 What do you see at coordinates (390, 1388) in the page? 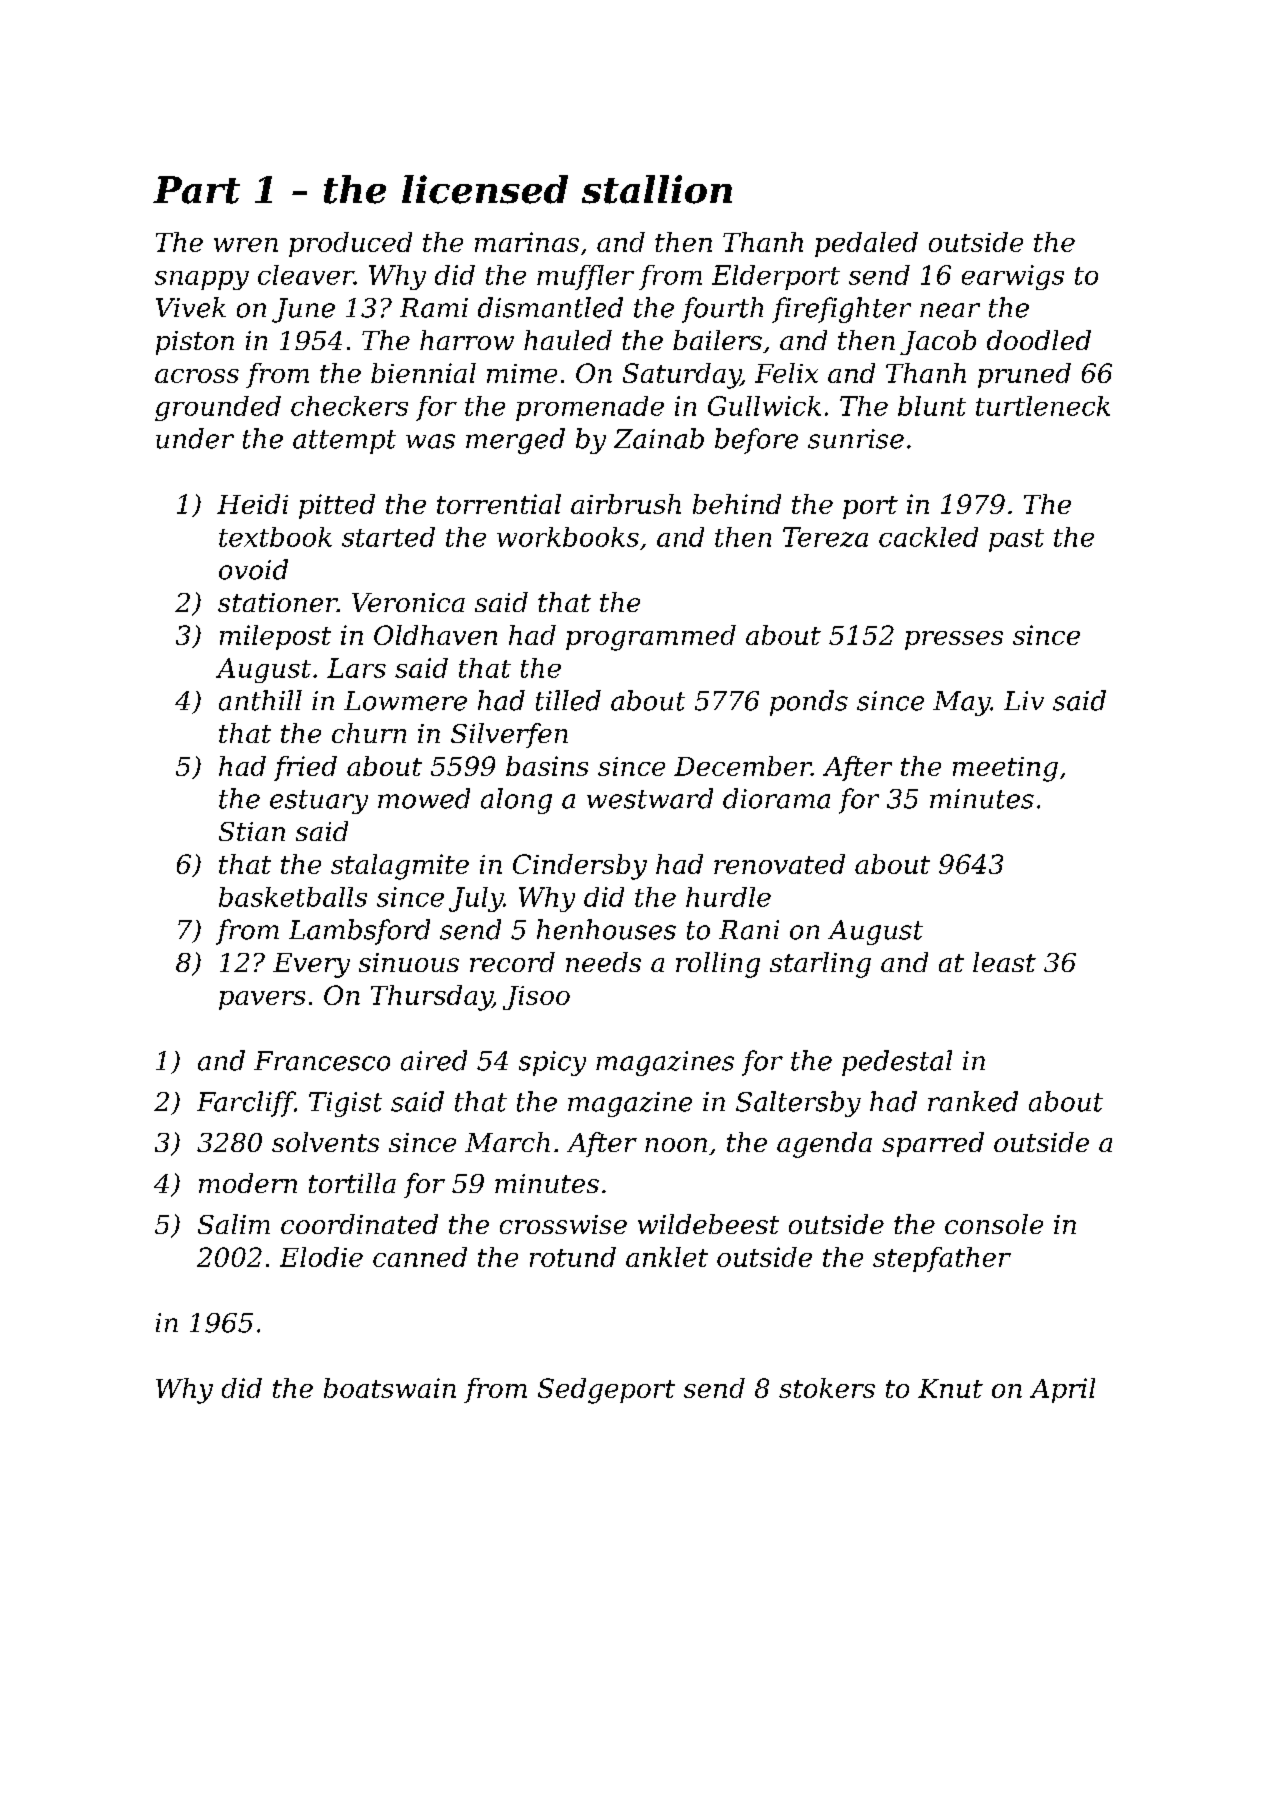
I see `boatswain` at bounding box center [390, 1388].
